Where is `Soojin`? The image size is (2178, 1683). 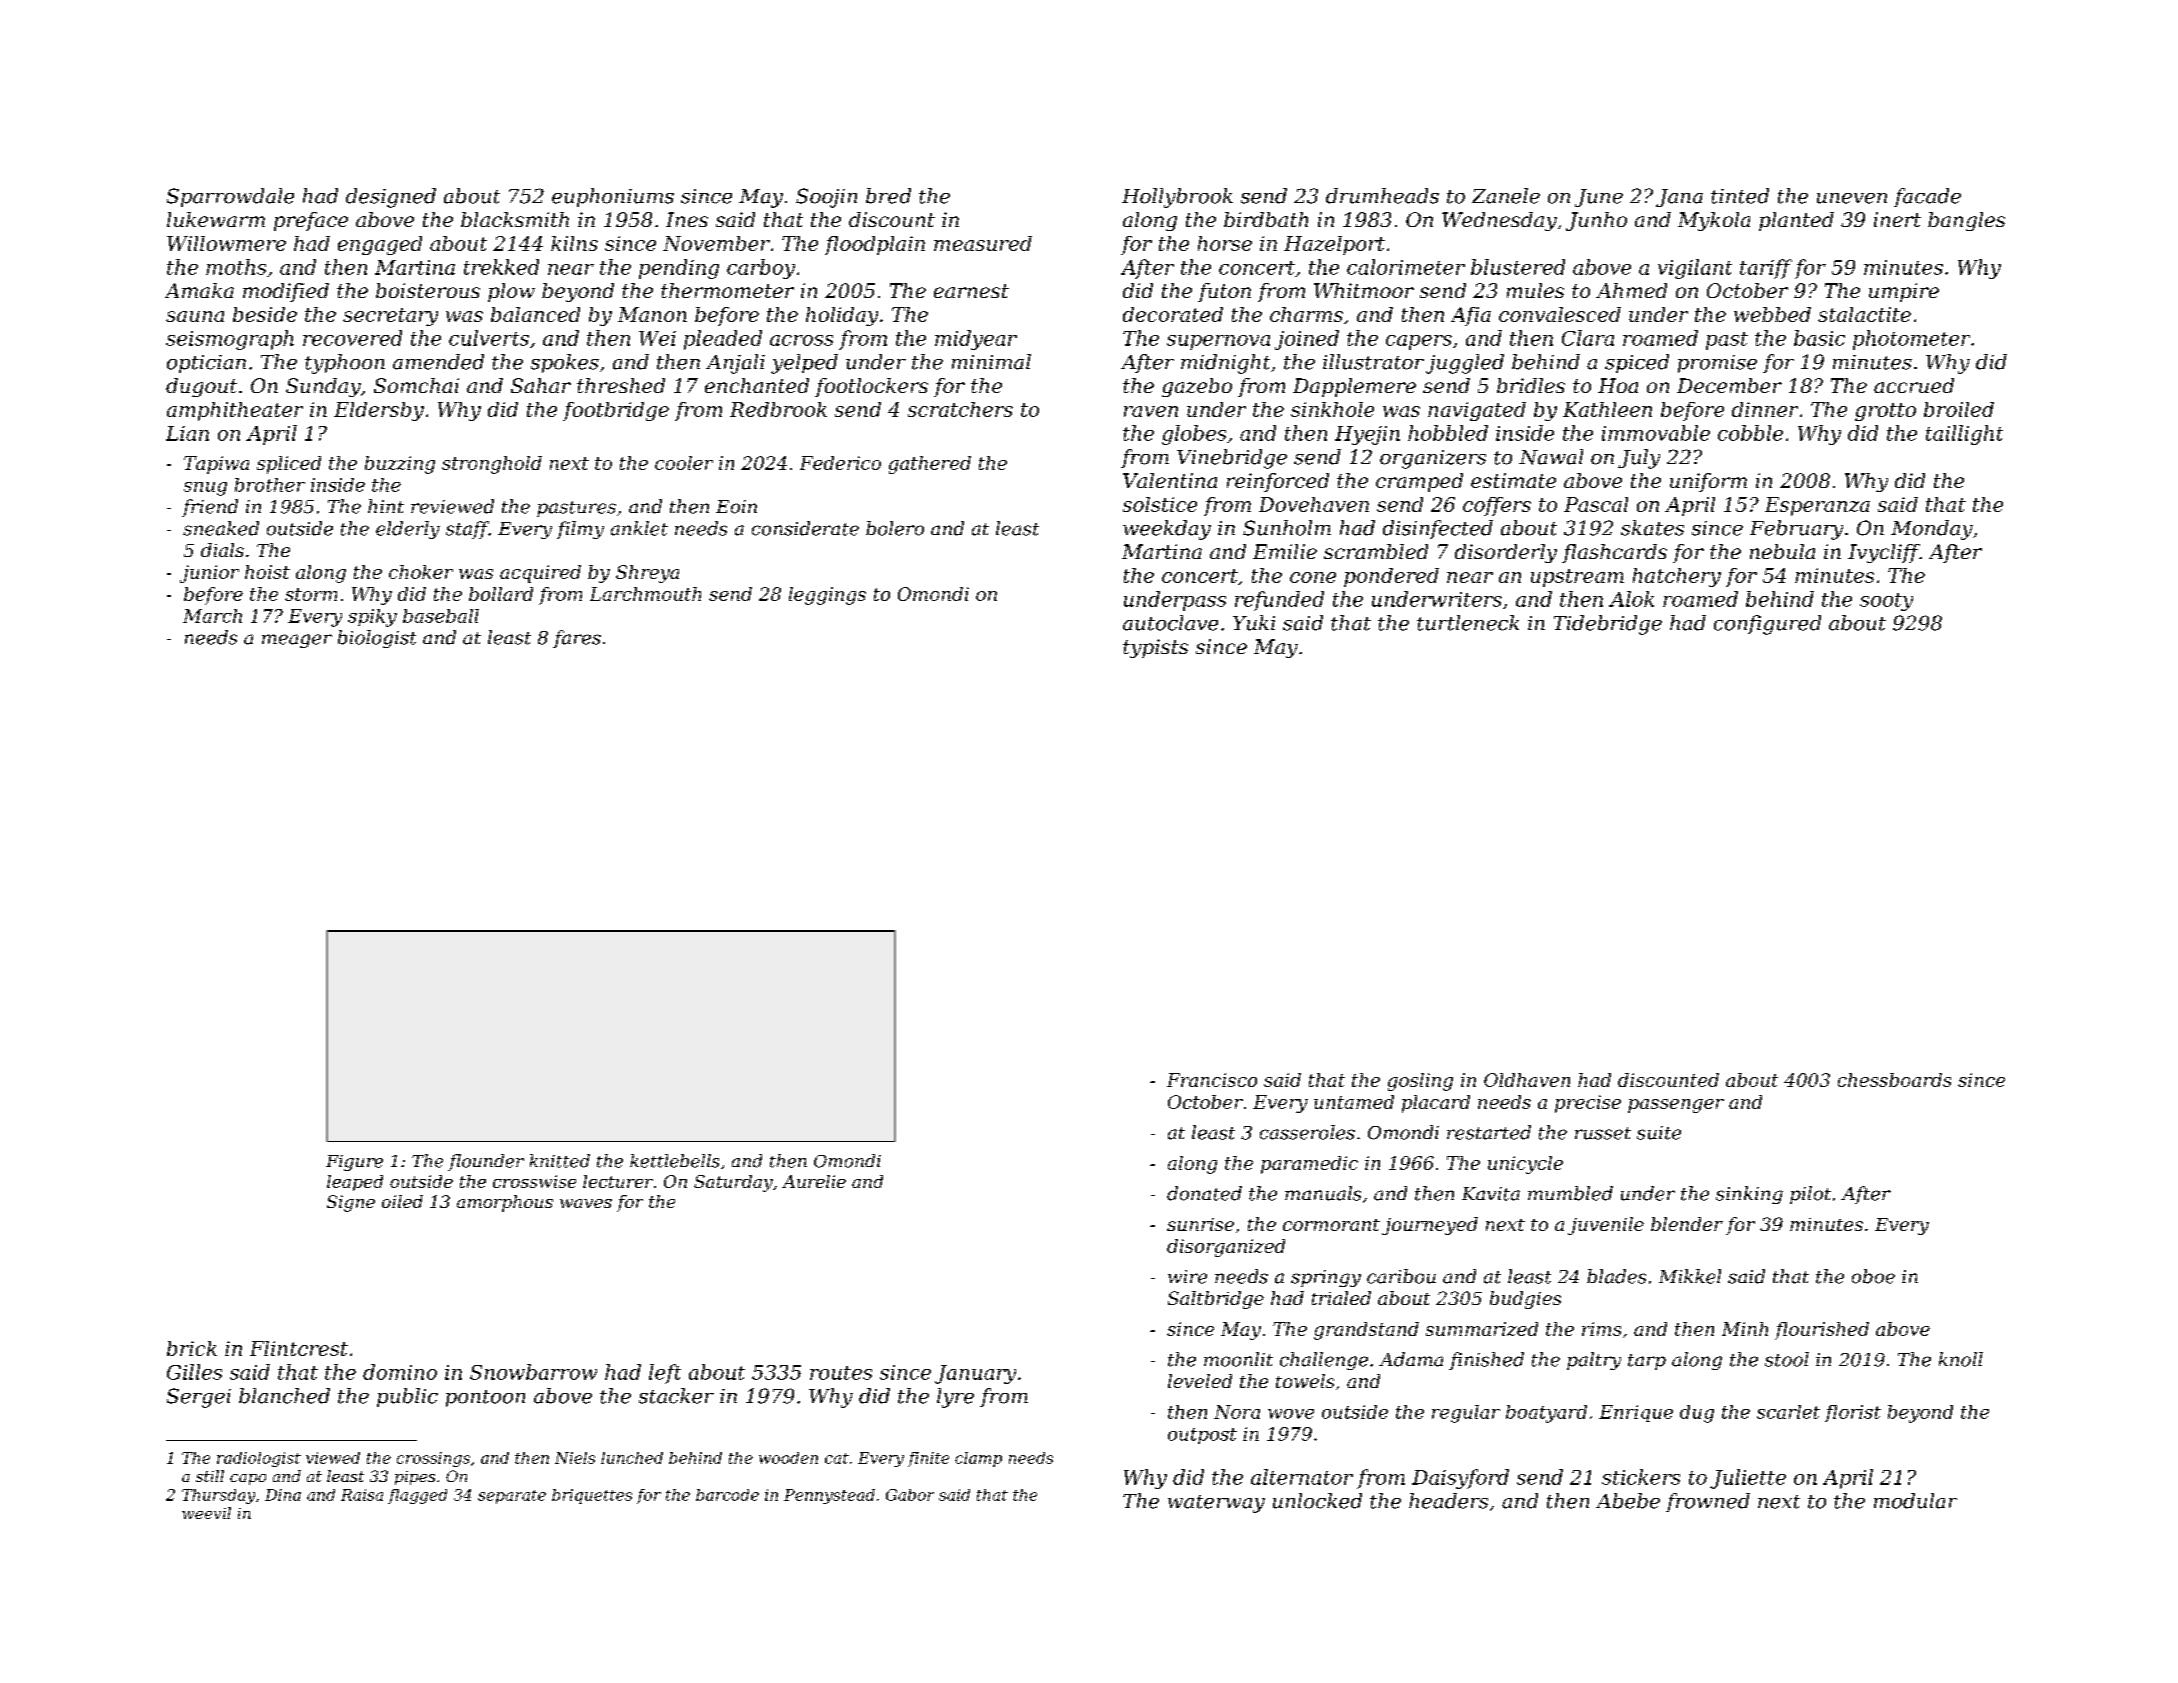
Soojin is located at coordinates (826, 198).
